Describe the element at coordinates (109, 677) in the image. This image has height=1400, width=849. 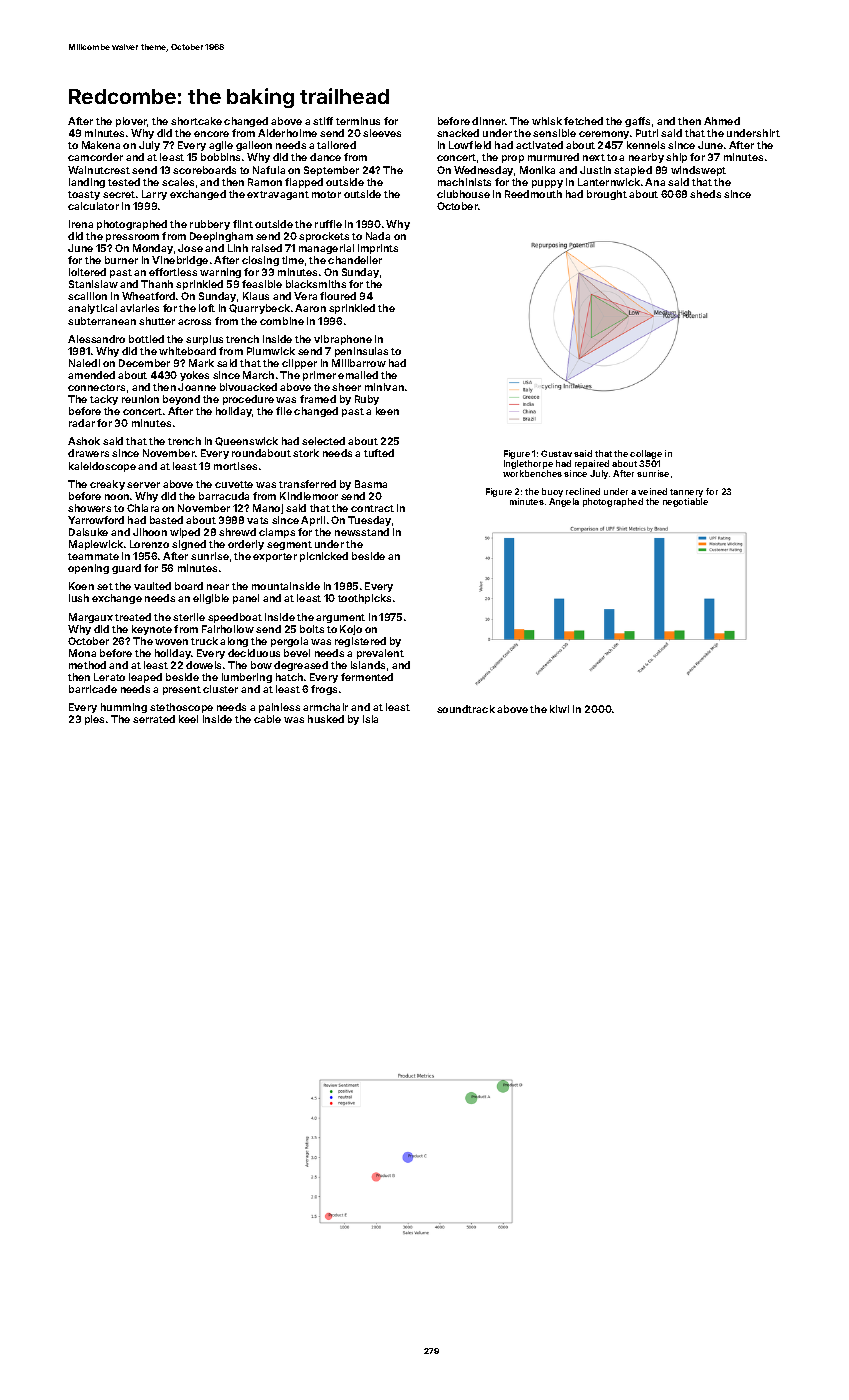
I see `Lerato` at that location.
